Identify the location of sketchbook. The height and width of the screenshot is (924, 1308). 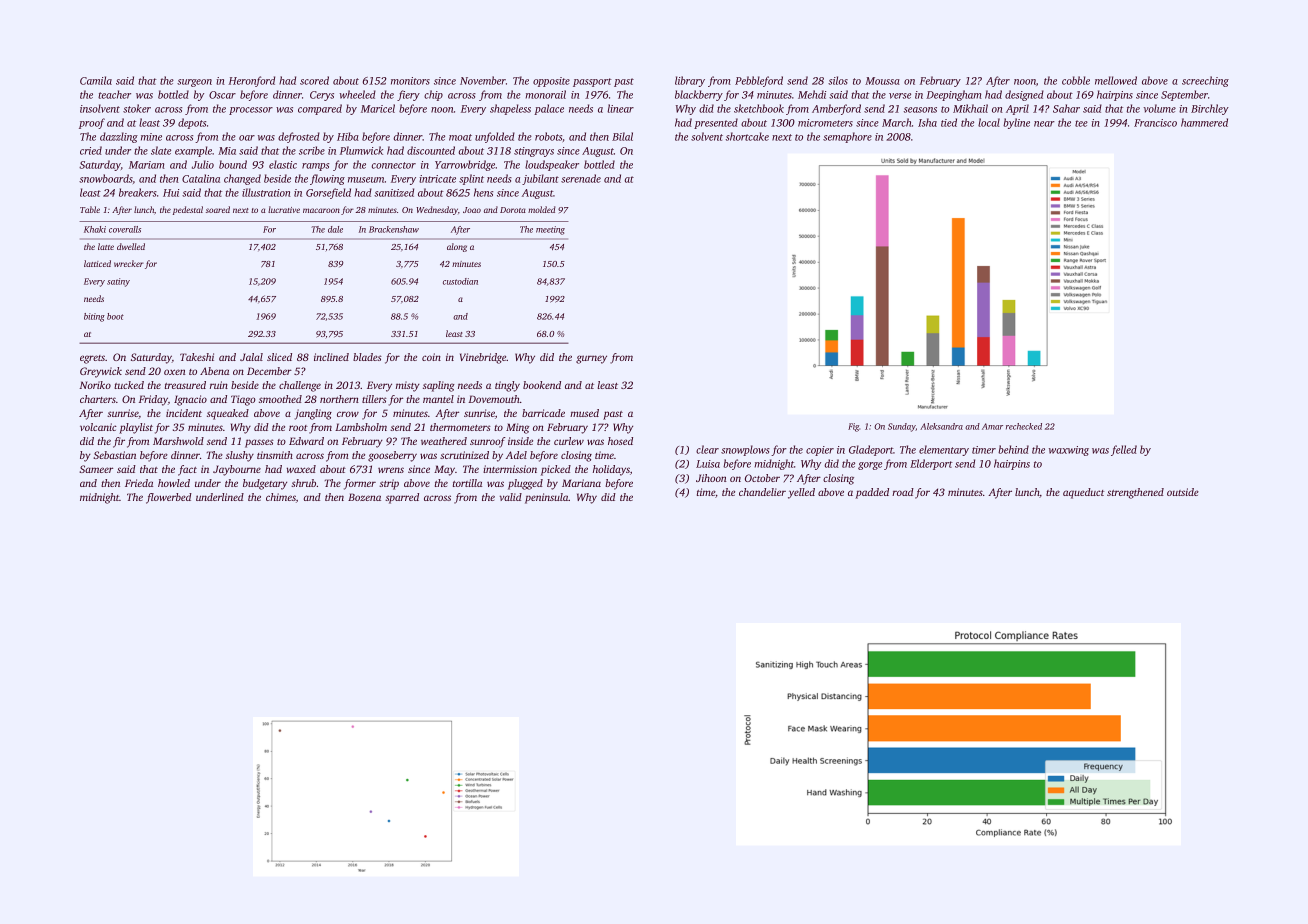
(759, 108).
